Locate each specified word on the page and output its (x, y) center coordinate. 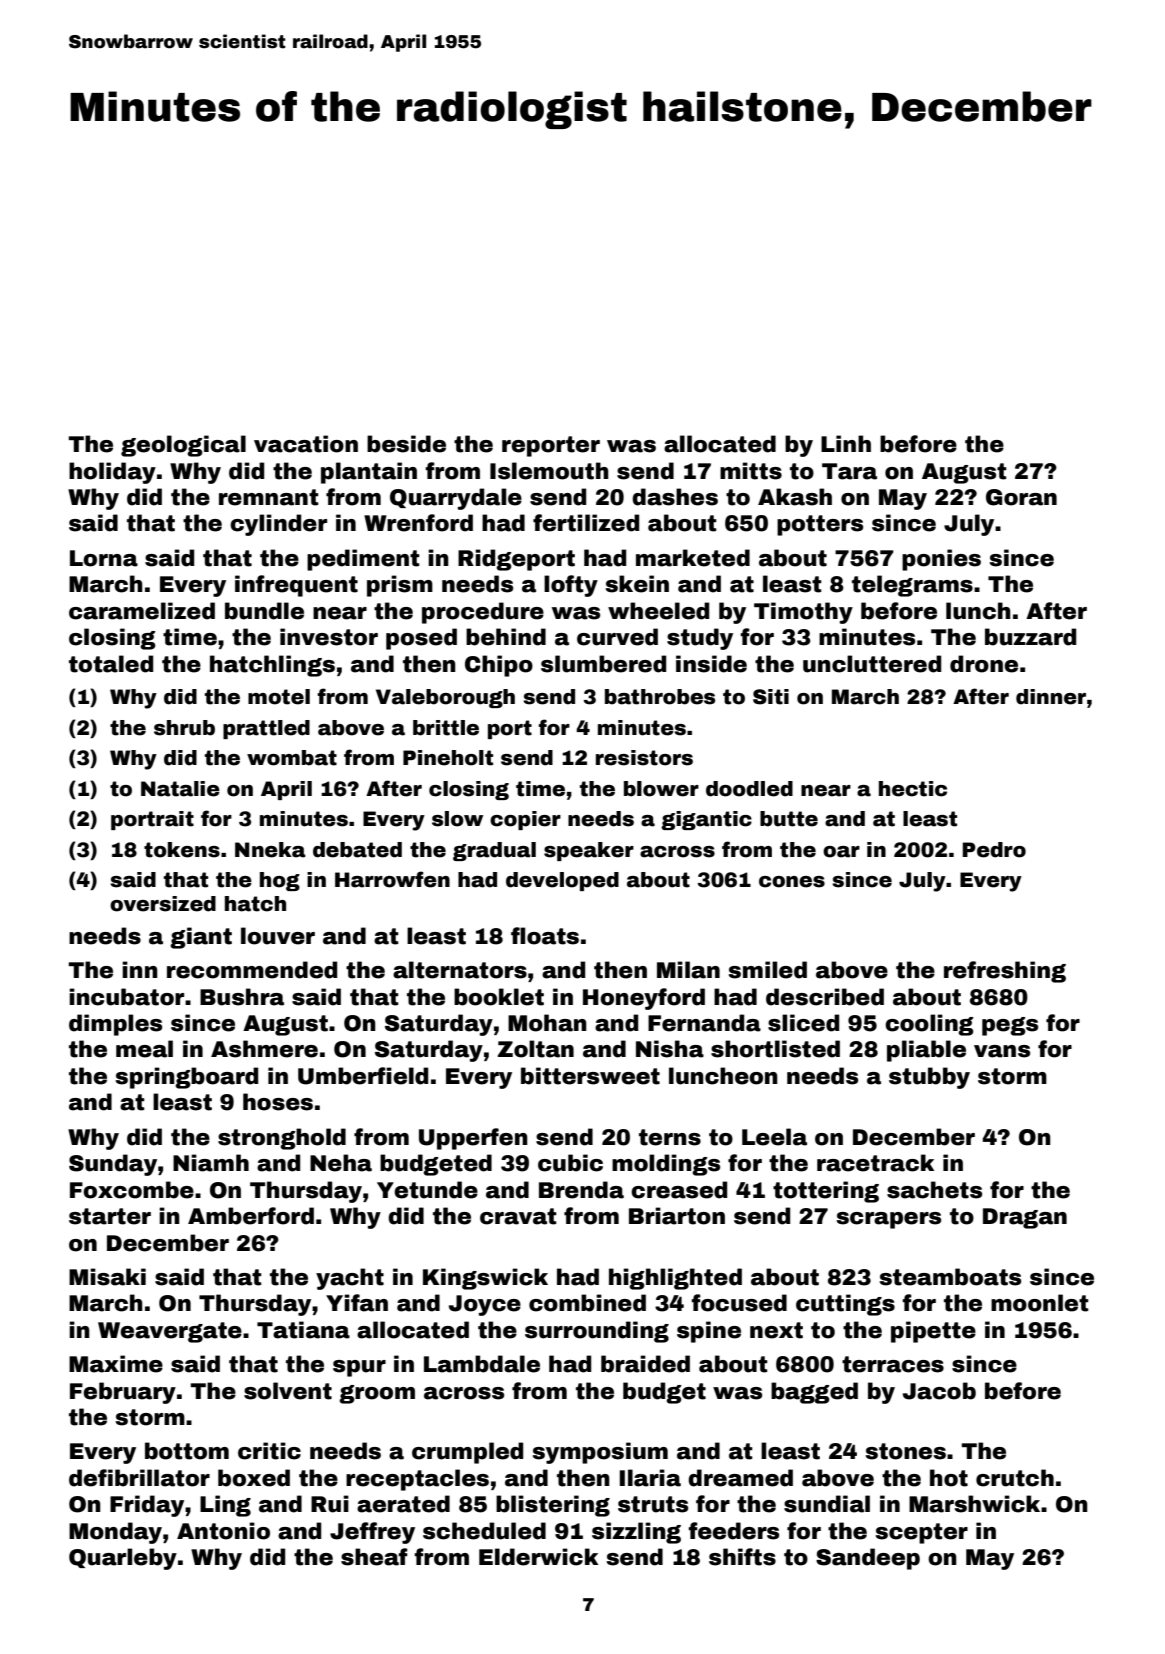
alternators (460, 970)
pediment (363, 560)
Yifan (357, 1303)
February (123, 1393)
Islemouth (549, 471)
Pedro (994, 850)
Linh (846, 443)
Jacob (939, 1391)
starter (110, 1216)
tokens (182, 850)
